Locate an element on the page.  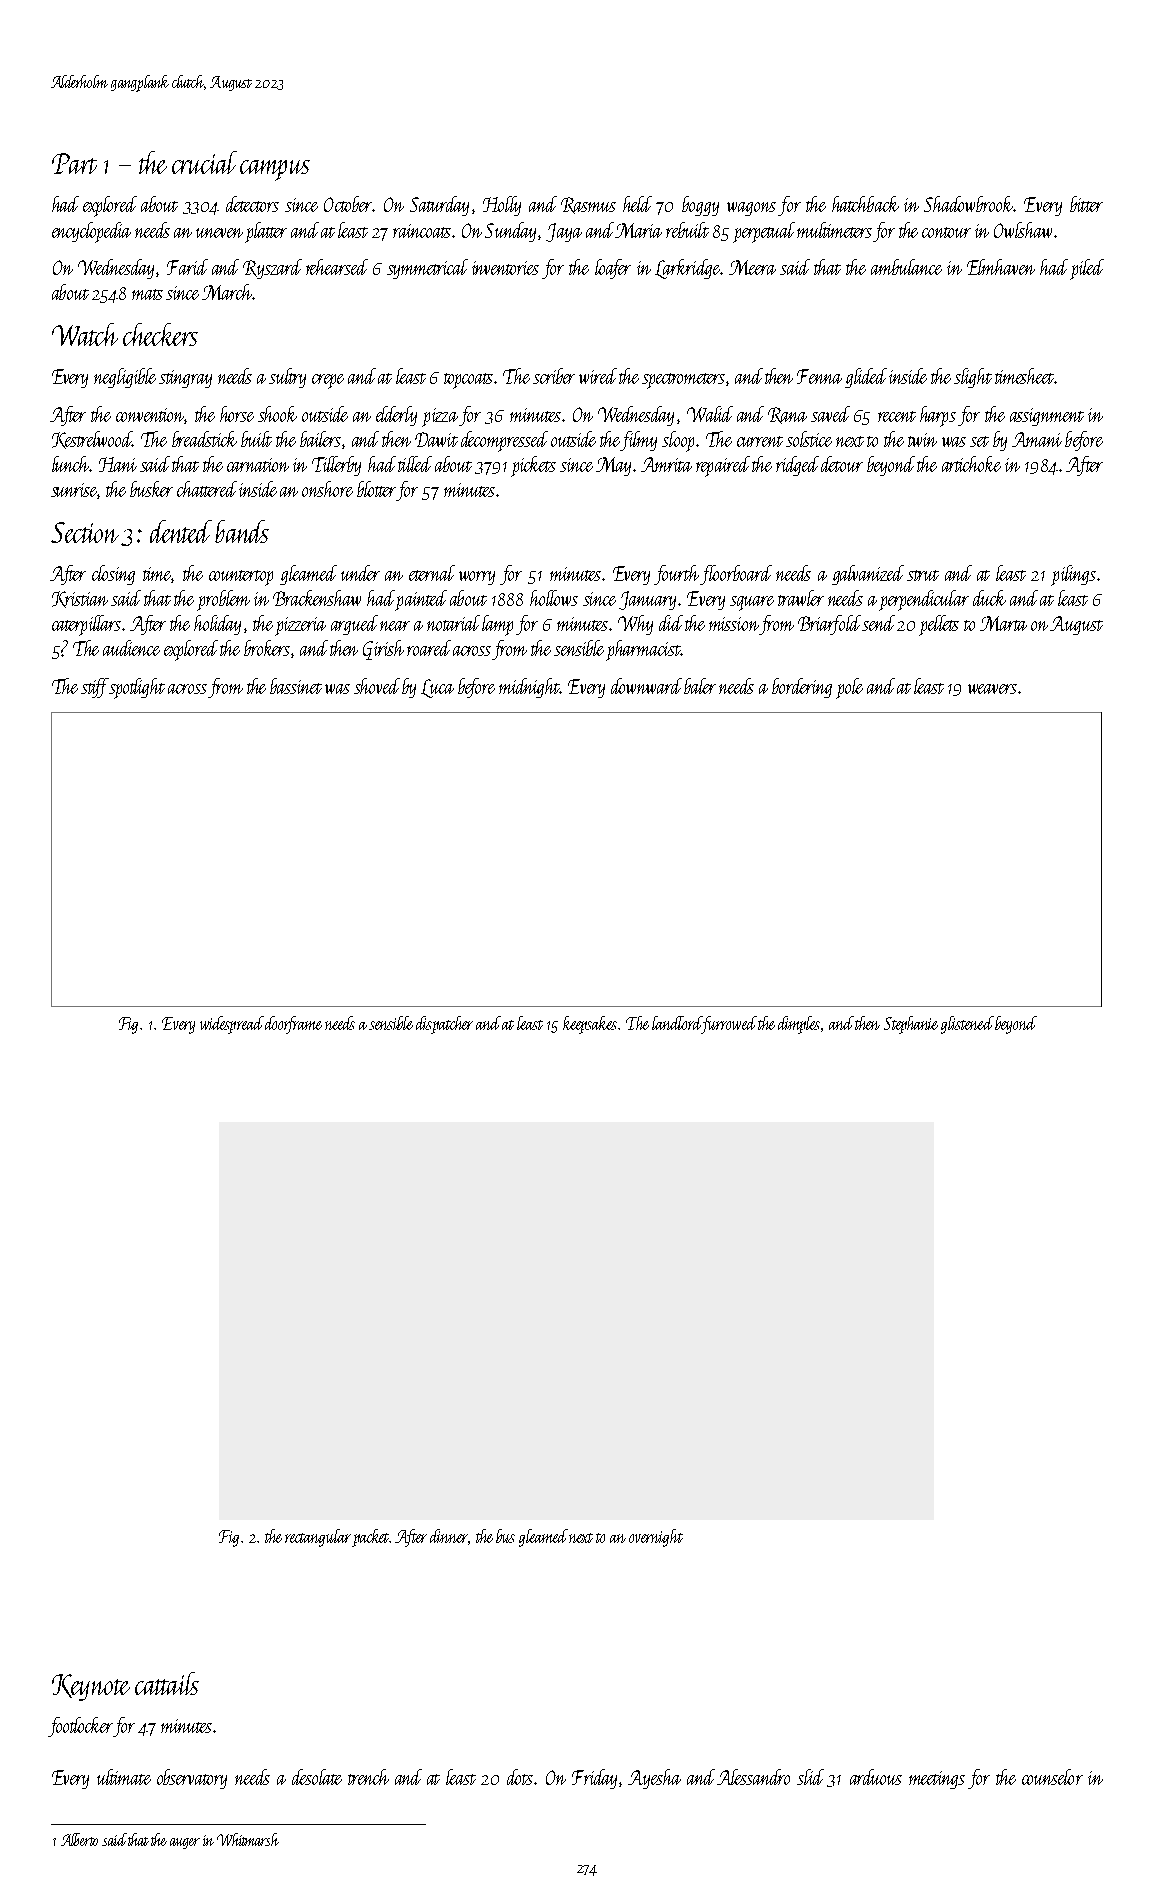
rectangular is located at coordinates (318, 1538).
